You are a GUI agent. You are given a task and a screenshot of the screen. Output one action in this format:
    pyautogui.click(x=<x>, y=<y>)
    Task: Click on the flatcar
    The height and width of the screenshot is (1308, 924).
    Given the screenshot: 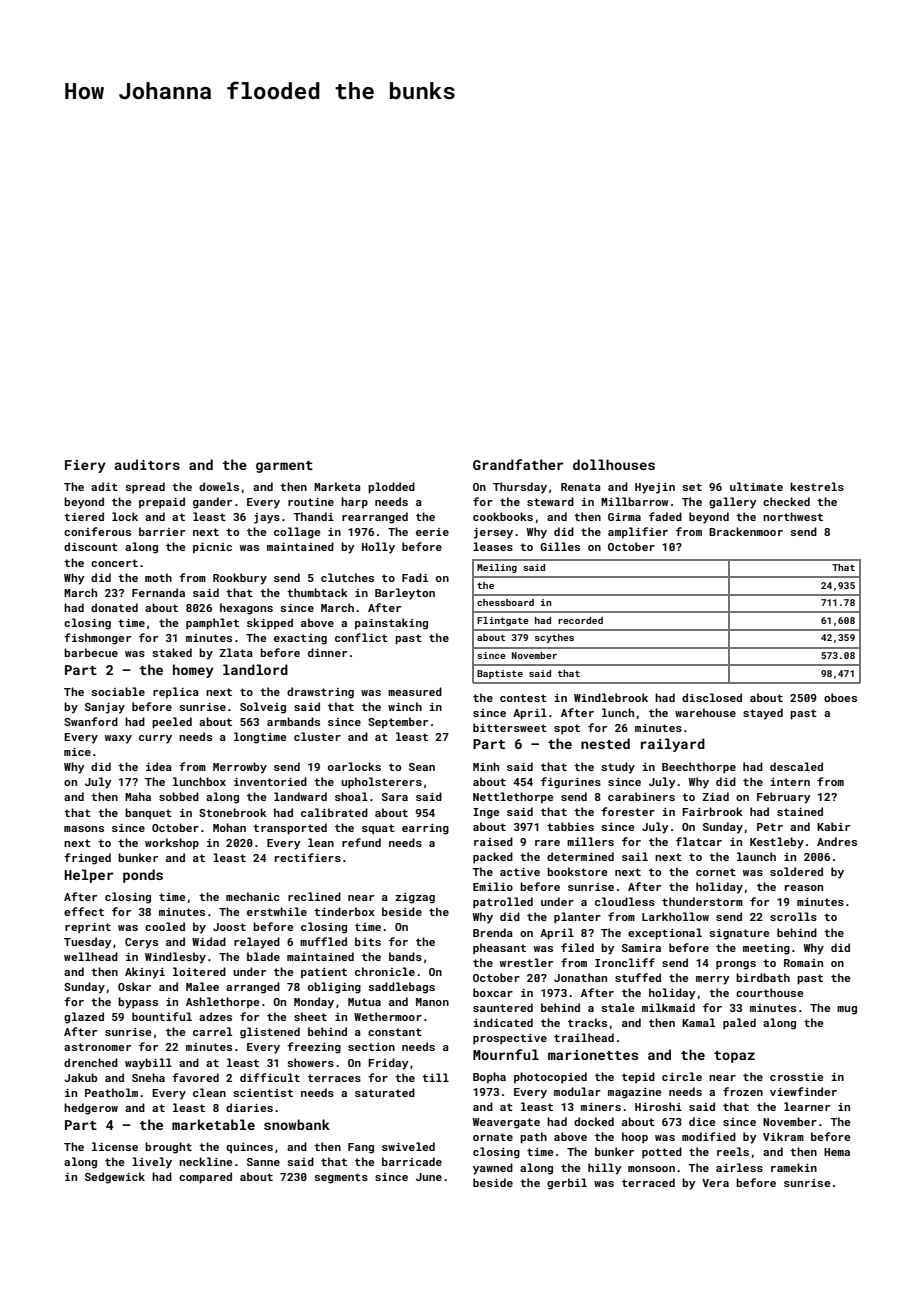 What is the action you would take?
    pyautogui.click(x=699, y=841)
